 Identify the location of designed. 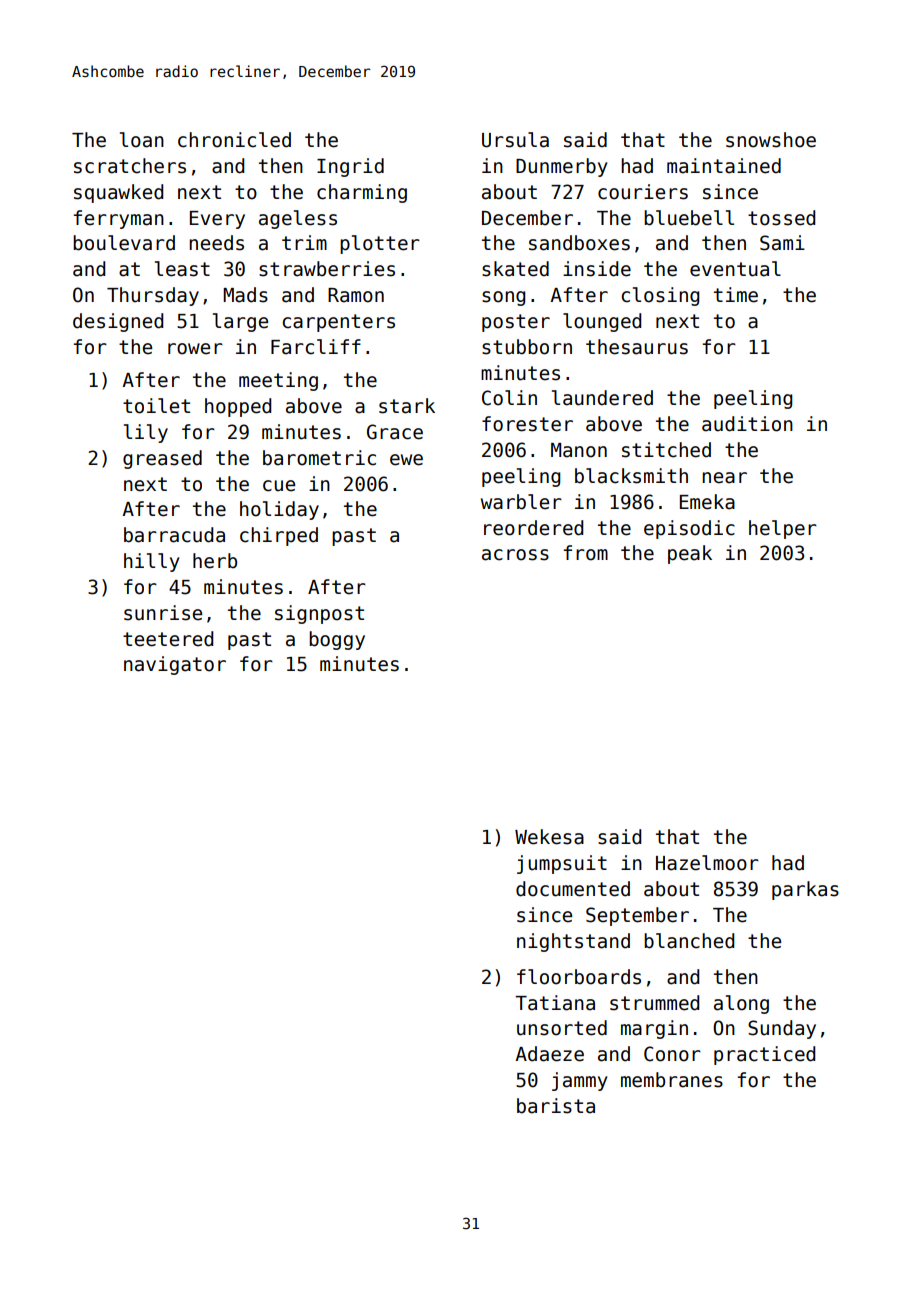
(118, 322).
